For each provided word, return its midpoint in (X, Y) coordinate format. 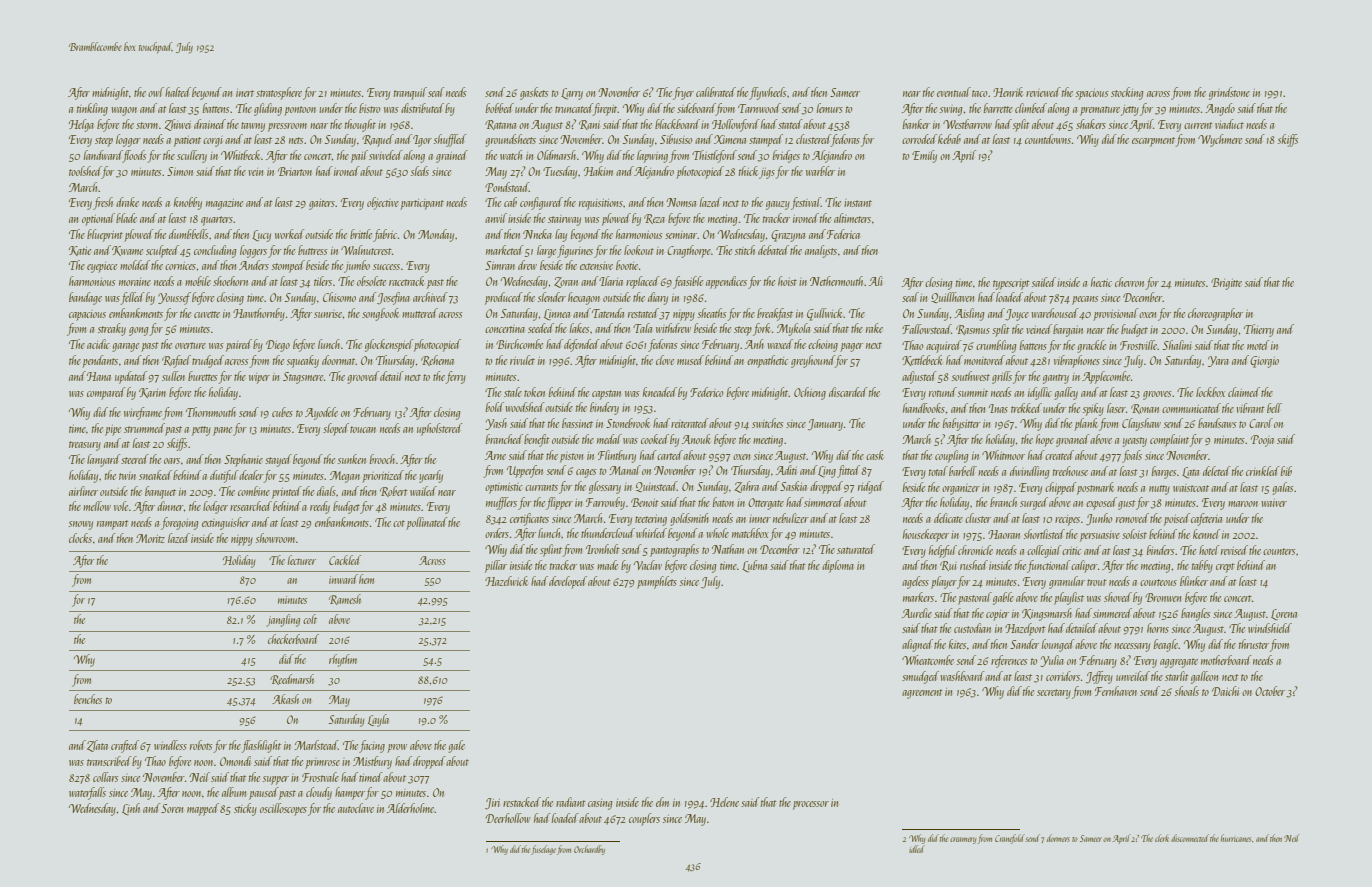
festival (806, 203)
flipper (559, 503)
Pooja (1262, 441)
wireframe (143, 413)
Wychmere (1220, 140)
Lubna (754, 566)
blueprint (105, 235)
